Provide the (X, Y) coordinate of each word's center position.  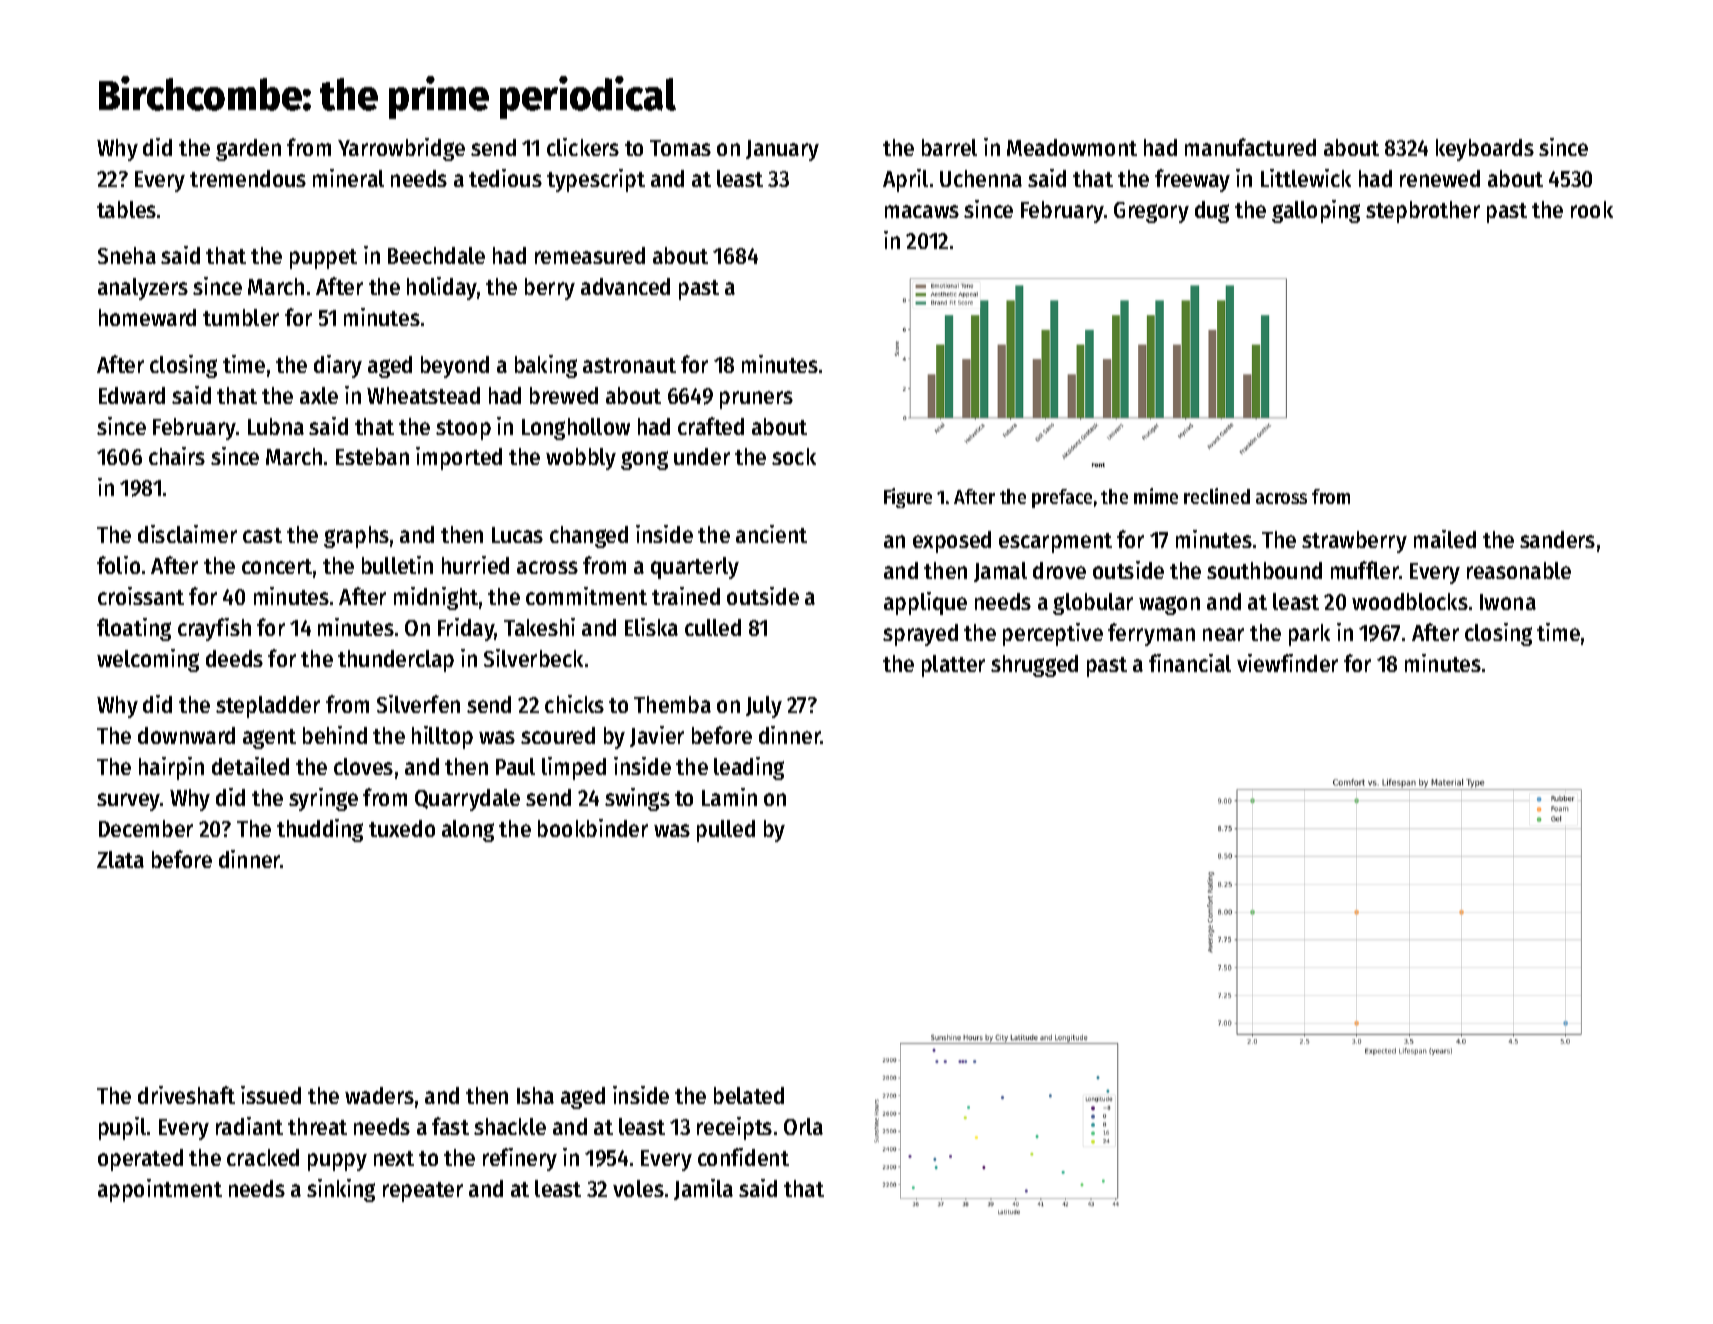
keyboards (1485, 150)
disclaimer (187, 534)
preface (1062, 498)
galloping (1316, 211)
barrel (949, 147)
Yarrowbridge (401, 149)
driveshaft (186, 1095)
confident (743, 1157)
